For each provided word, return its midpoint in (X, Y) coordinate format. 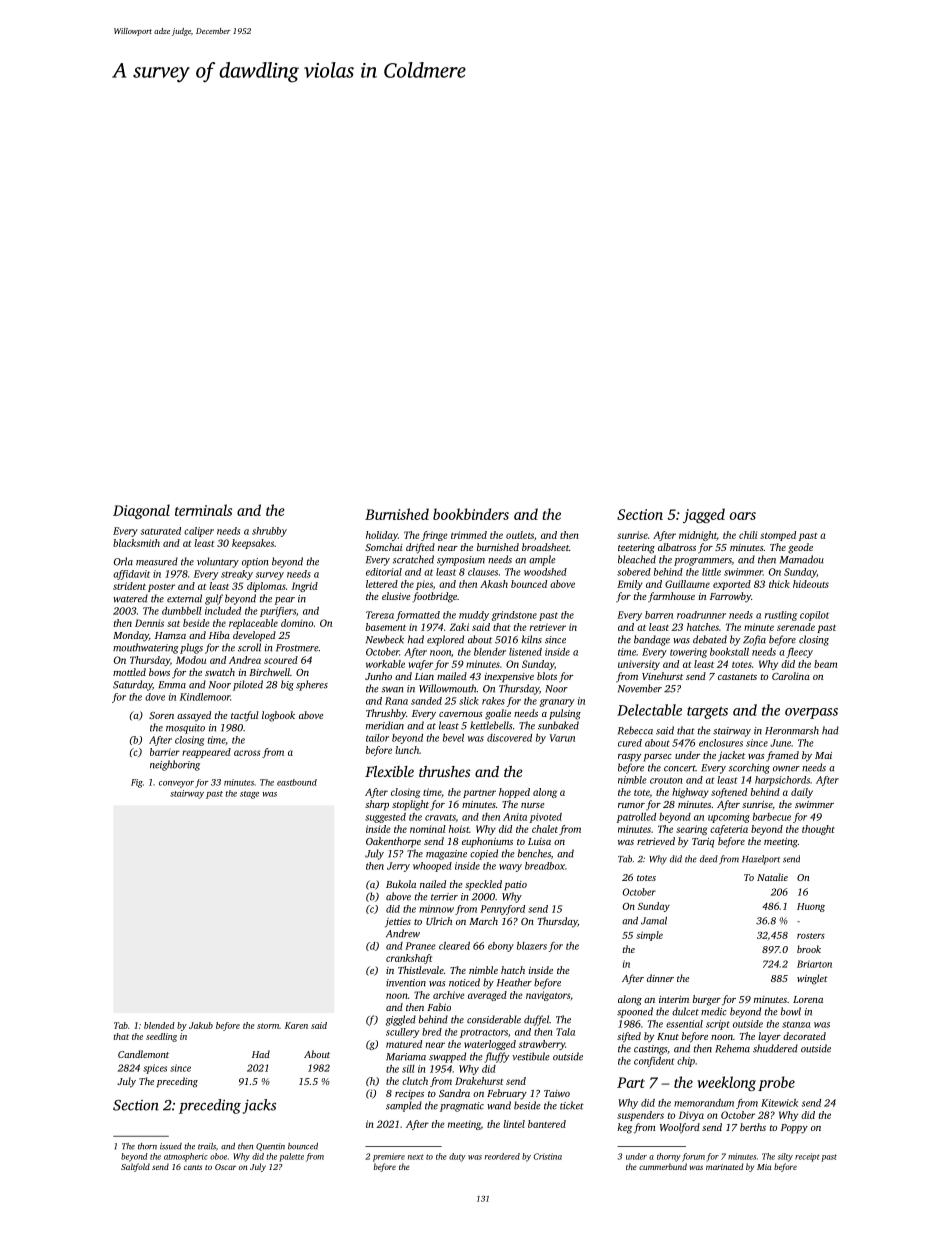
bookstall (729, 652)
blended (159, 1025)
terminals (203, 510)
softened (729, 793)
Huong (811, 907)
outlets (520, 535)
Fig (137, 783)
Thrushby (386, 714)
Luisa (539, 841)
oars (743, 516)
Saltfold (135, 1167)
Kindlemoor (205, 697)
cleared (454, 946)
